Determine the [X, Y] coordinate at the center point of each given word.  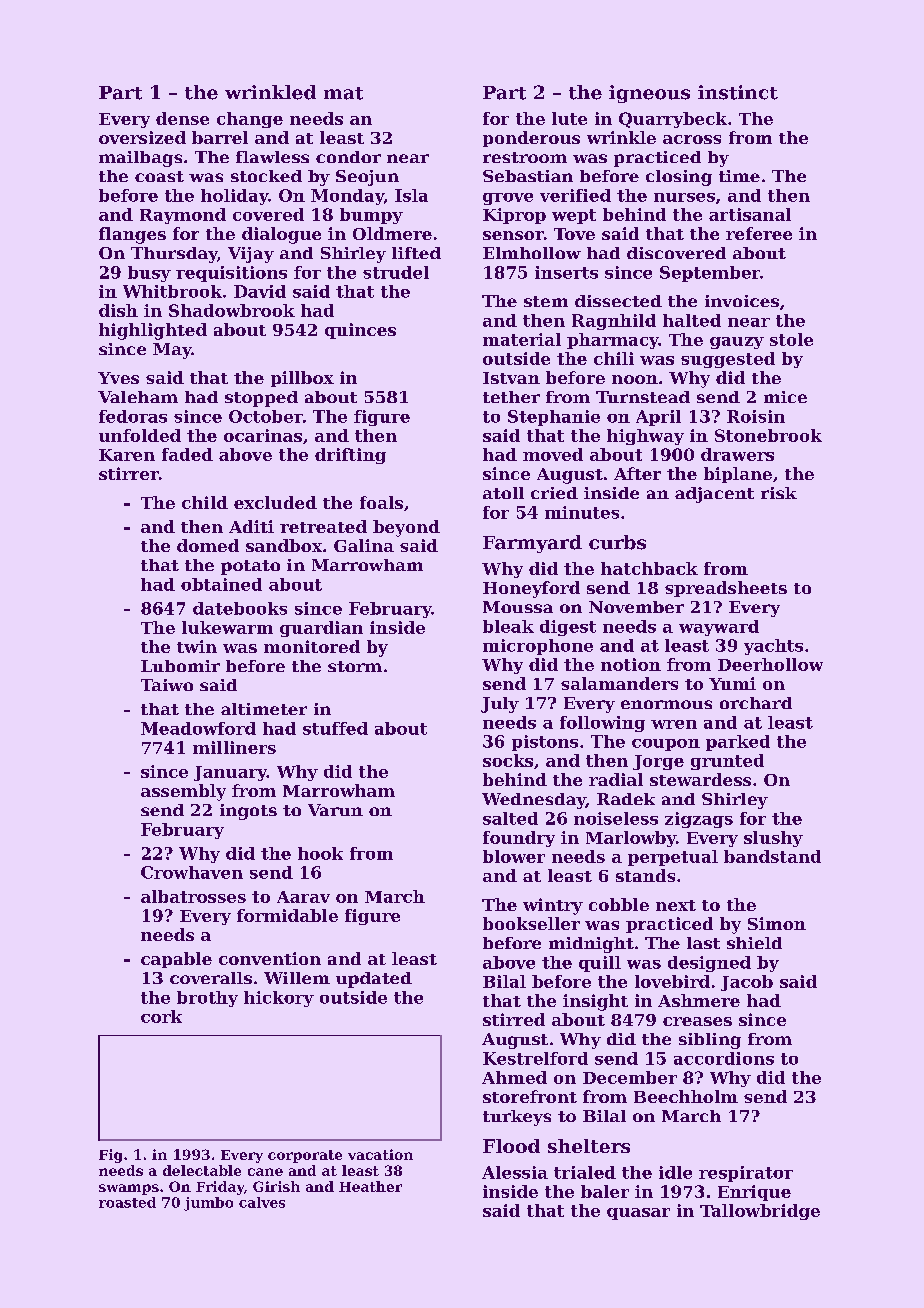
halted [692, 320]
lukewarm [227, 627]
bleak [508, 626]
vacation [380, 1154]
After [637, 473]
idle [675, 1172]
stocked [266, 176]
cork [161, 1016]
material [522, 339]
